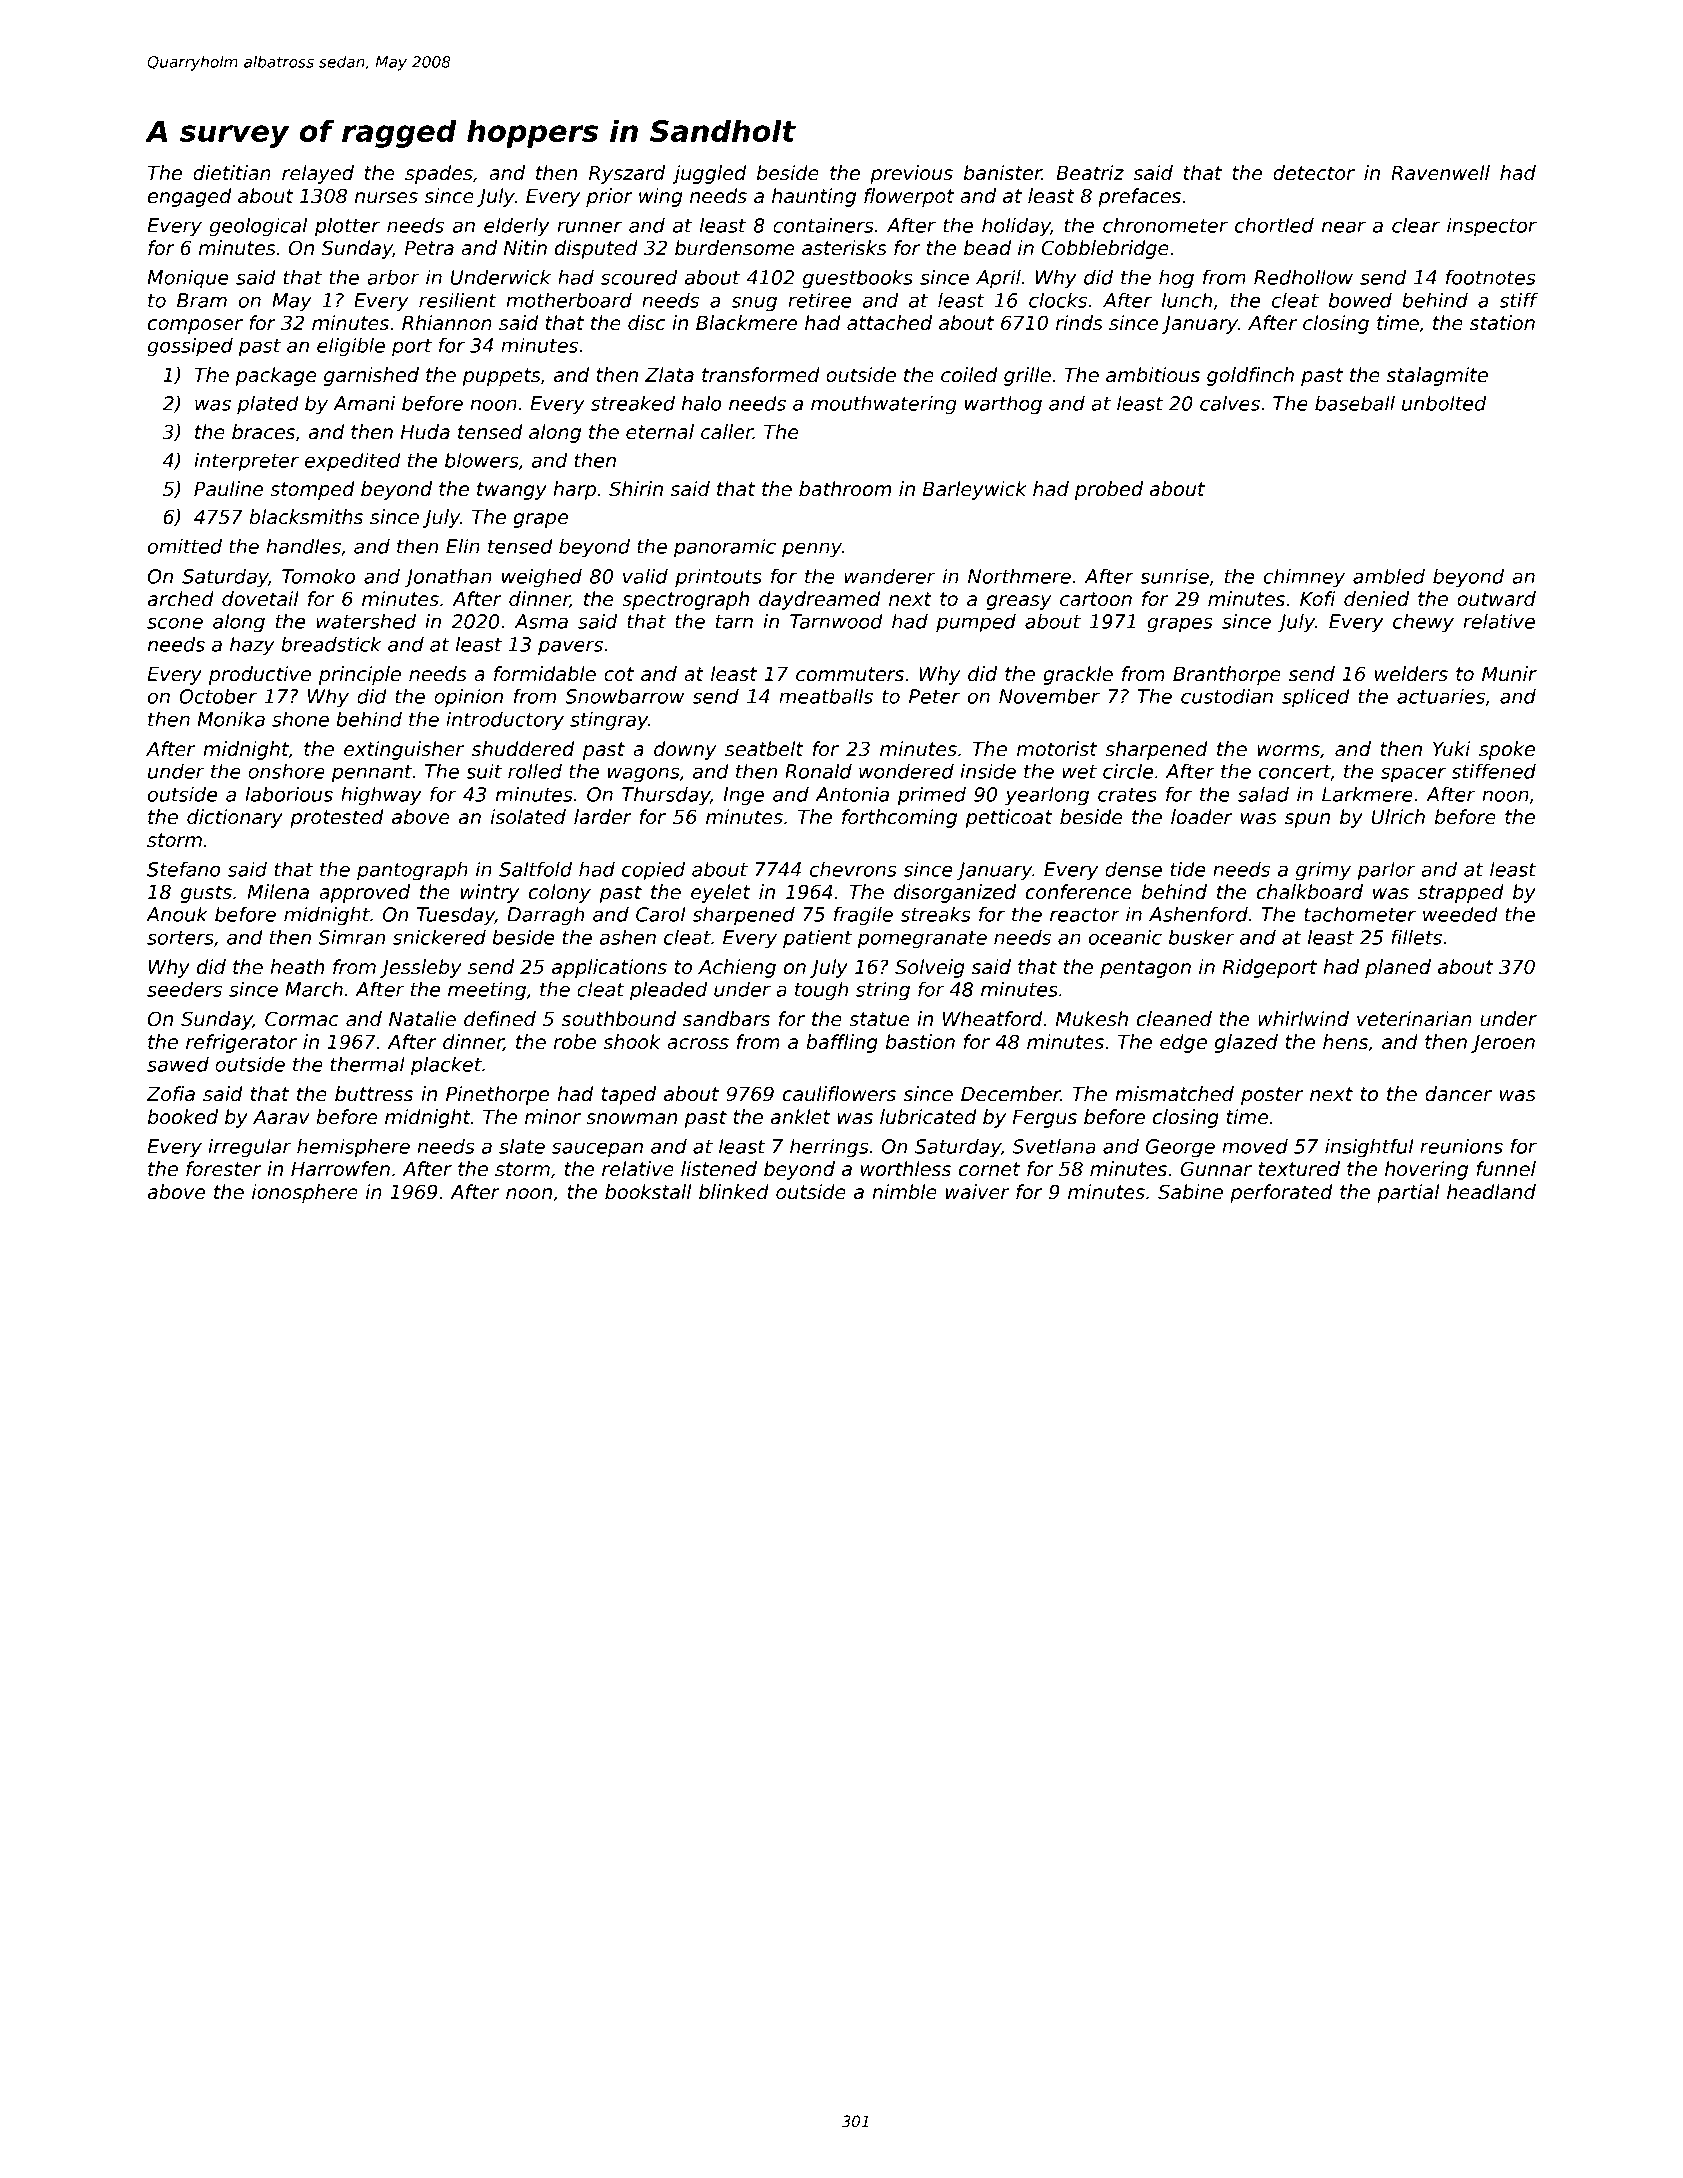 This image has width=1683, height=2178. I want to click on Barleywick, so click(975, 490).
